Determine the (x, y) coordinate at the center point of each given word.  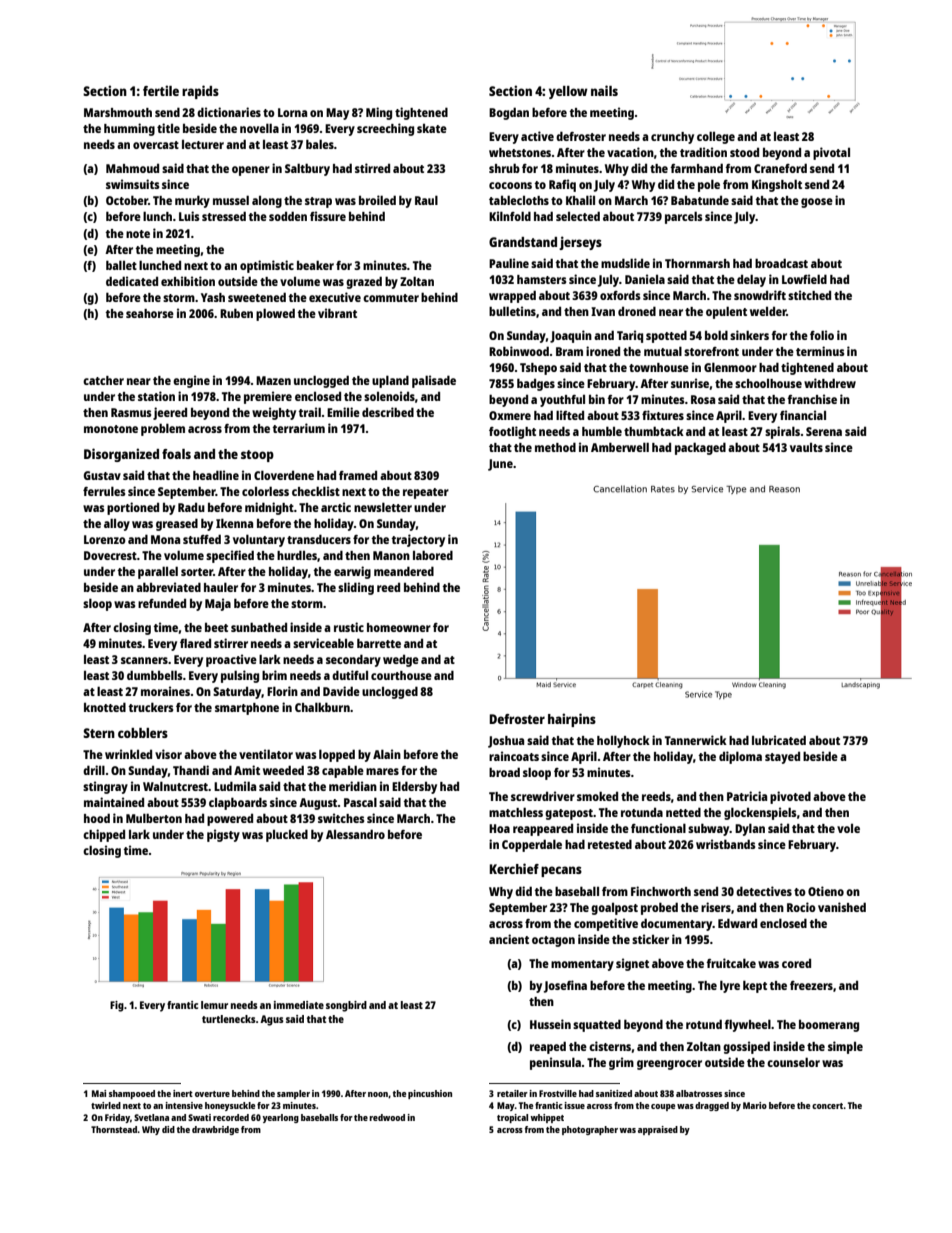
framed (358, 475)
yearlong (281, 1118)
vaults (806, 447)
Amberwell (620, 447)
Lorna (292, 112)
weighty (274, 413)
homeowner (399, 627)
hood (97, 818)
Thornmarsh (697, 263)
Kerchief (514, 868)
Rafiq (562, 185)
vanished (842, 907)
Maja (218, 604)
